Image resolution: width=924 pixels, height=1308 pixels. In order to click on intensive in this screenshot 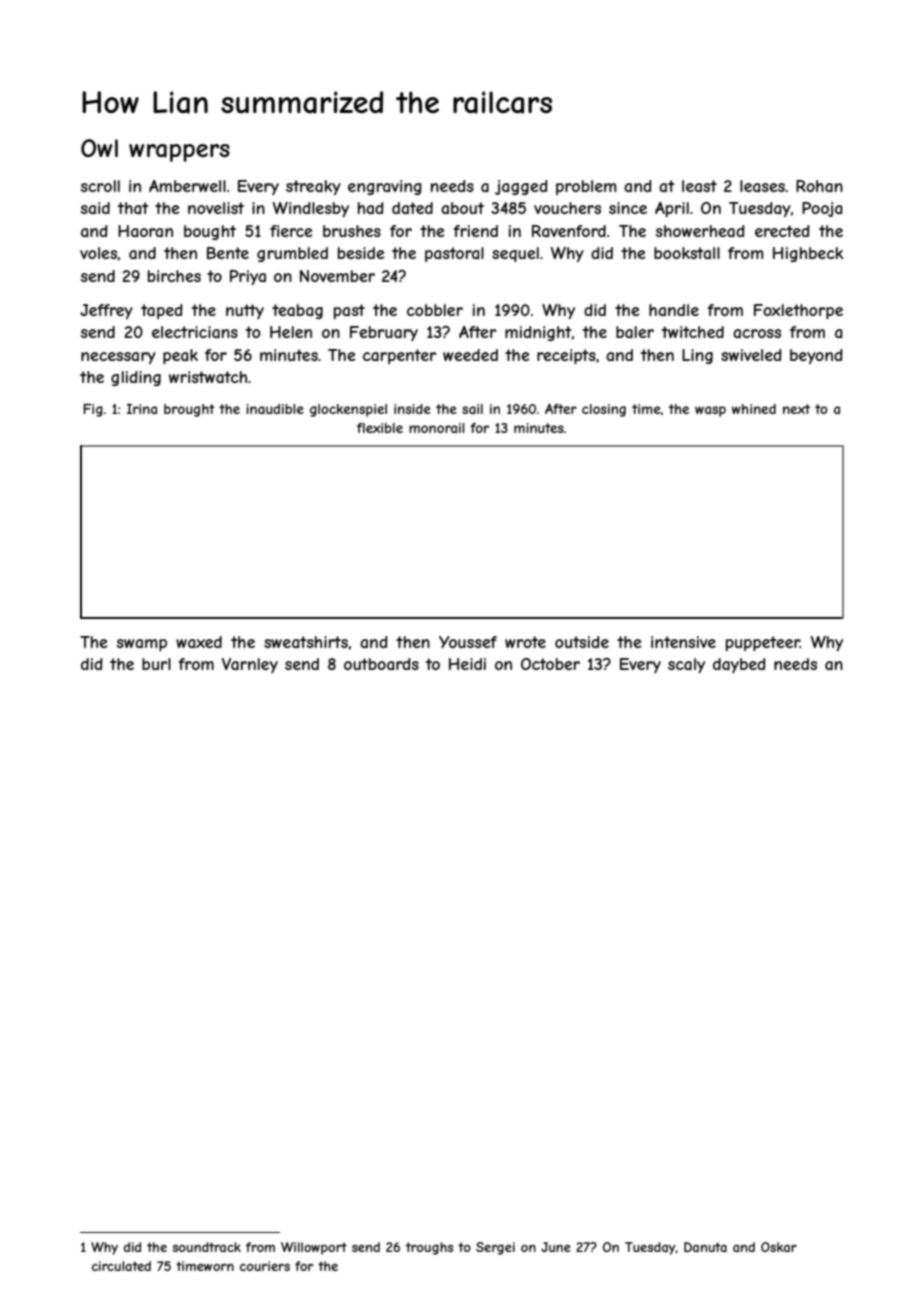, I will do `click(683, 642)`.
